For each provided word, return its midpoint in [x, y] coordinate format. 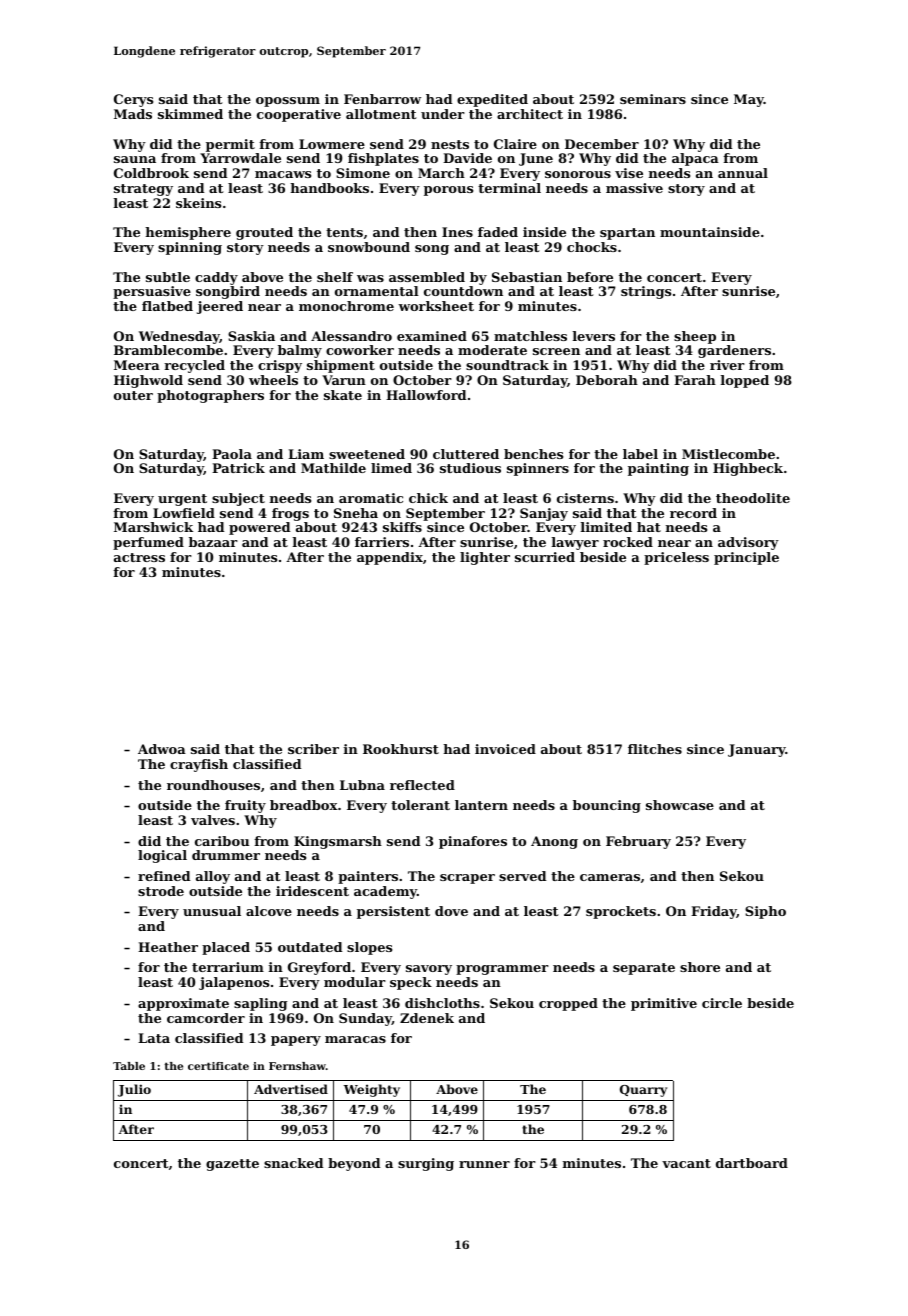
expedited [492, 100]
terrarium [228, 967]
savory [429, 970]
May [749, 100]
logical [162, 856]
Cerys [133, 100]
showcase [680, 805]
